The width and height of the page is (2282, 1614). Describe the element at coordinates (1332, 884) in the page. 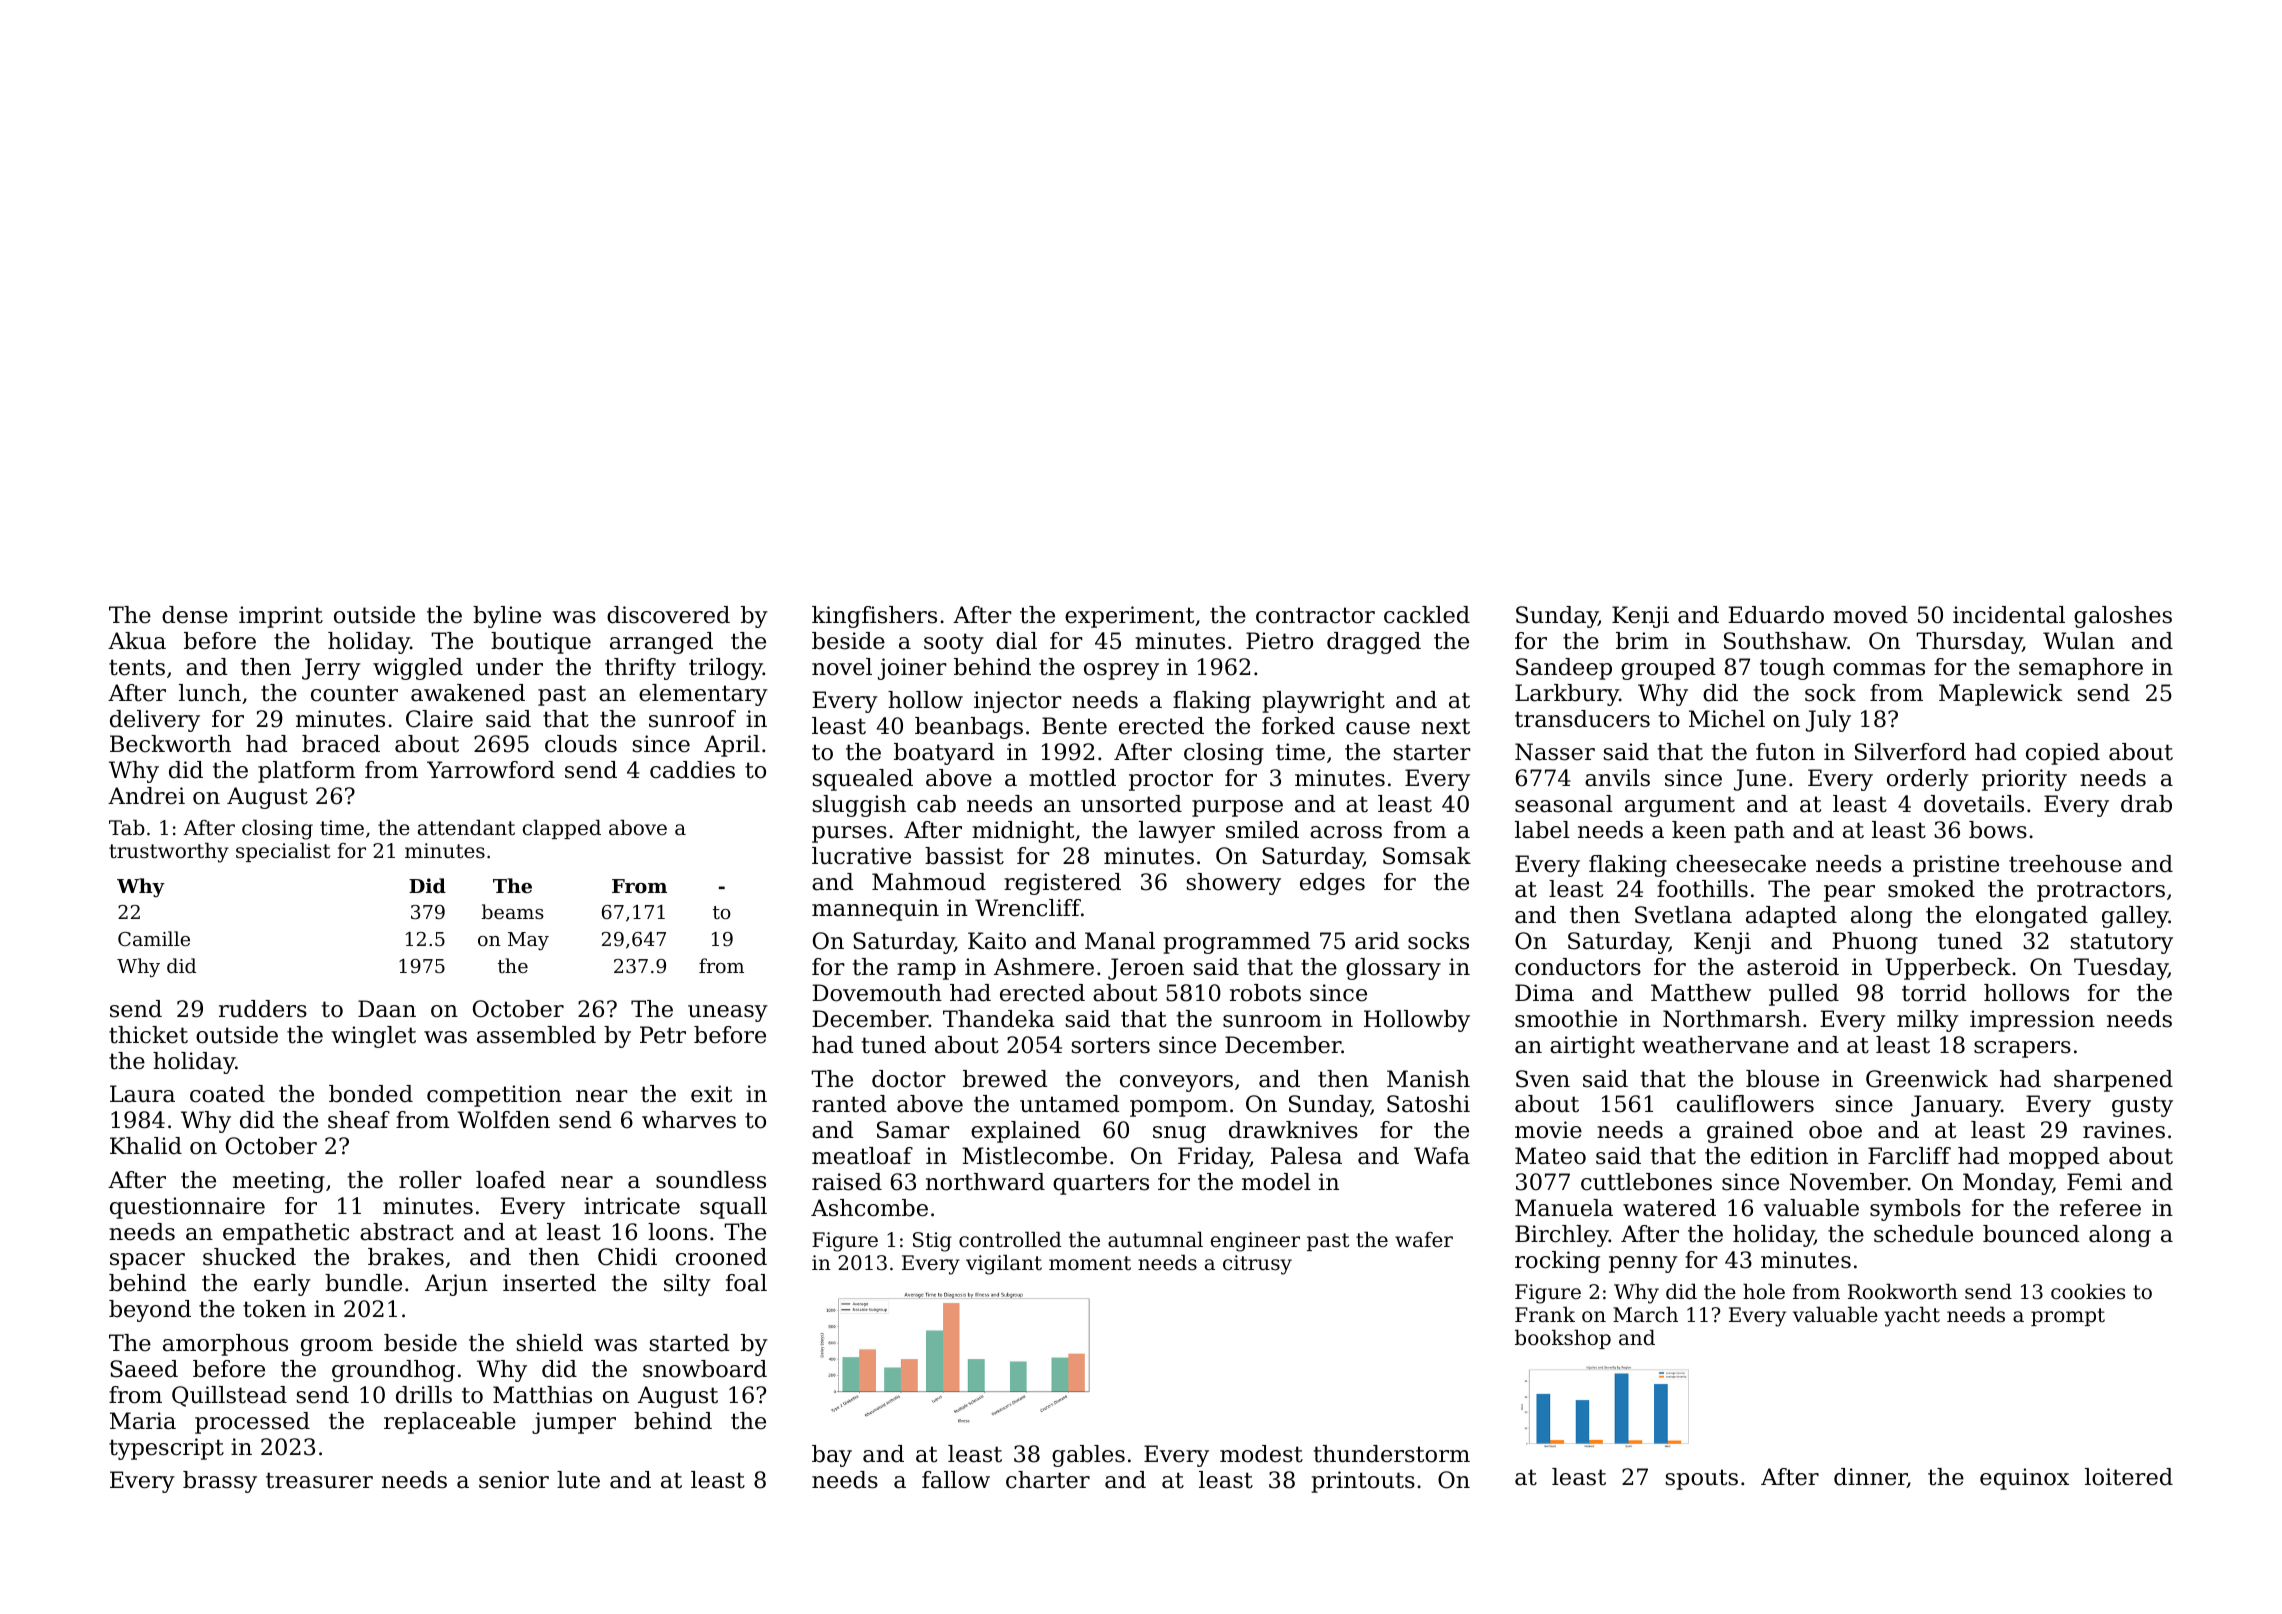

I see `edges` at that location.
